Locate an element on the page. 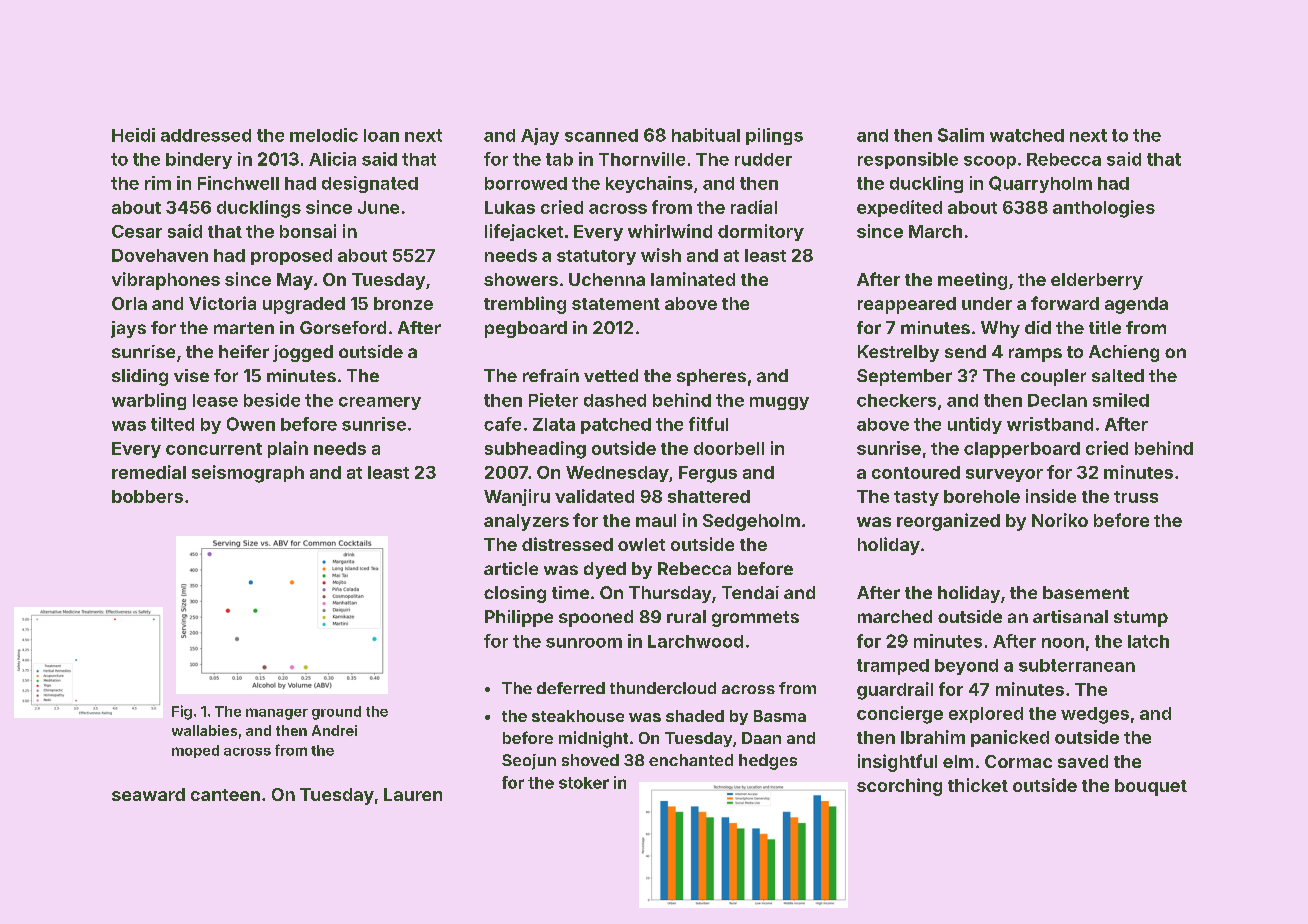 The image size is (1308, 924). Thornville is located at coordinates (642, 159).
